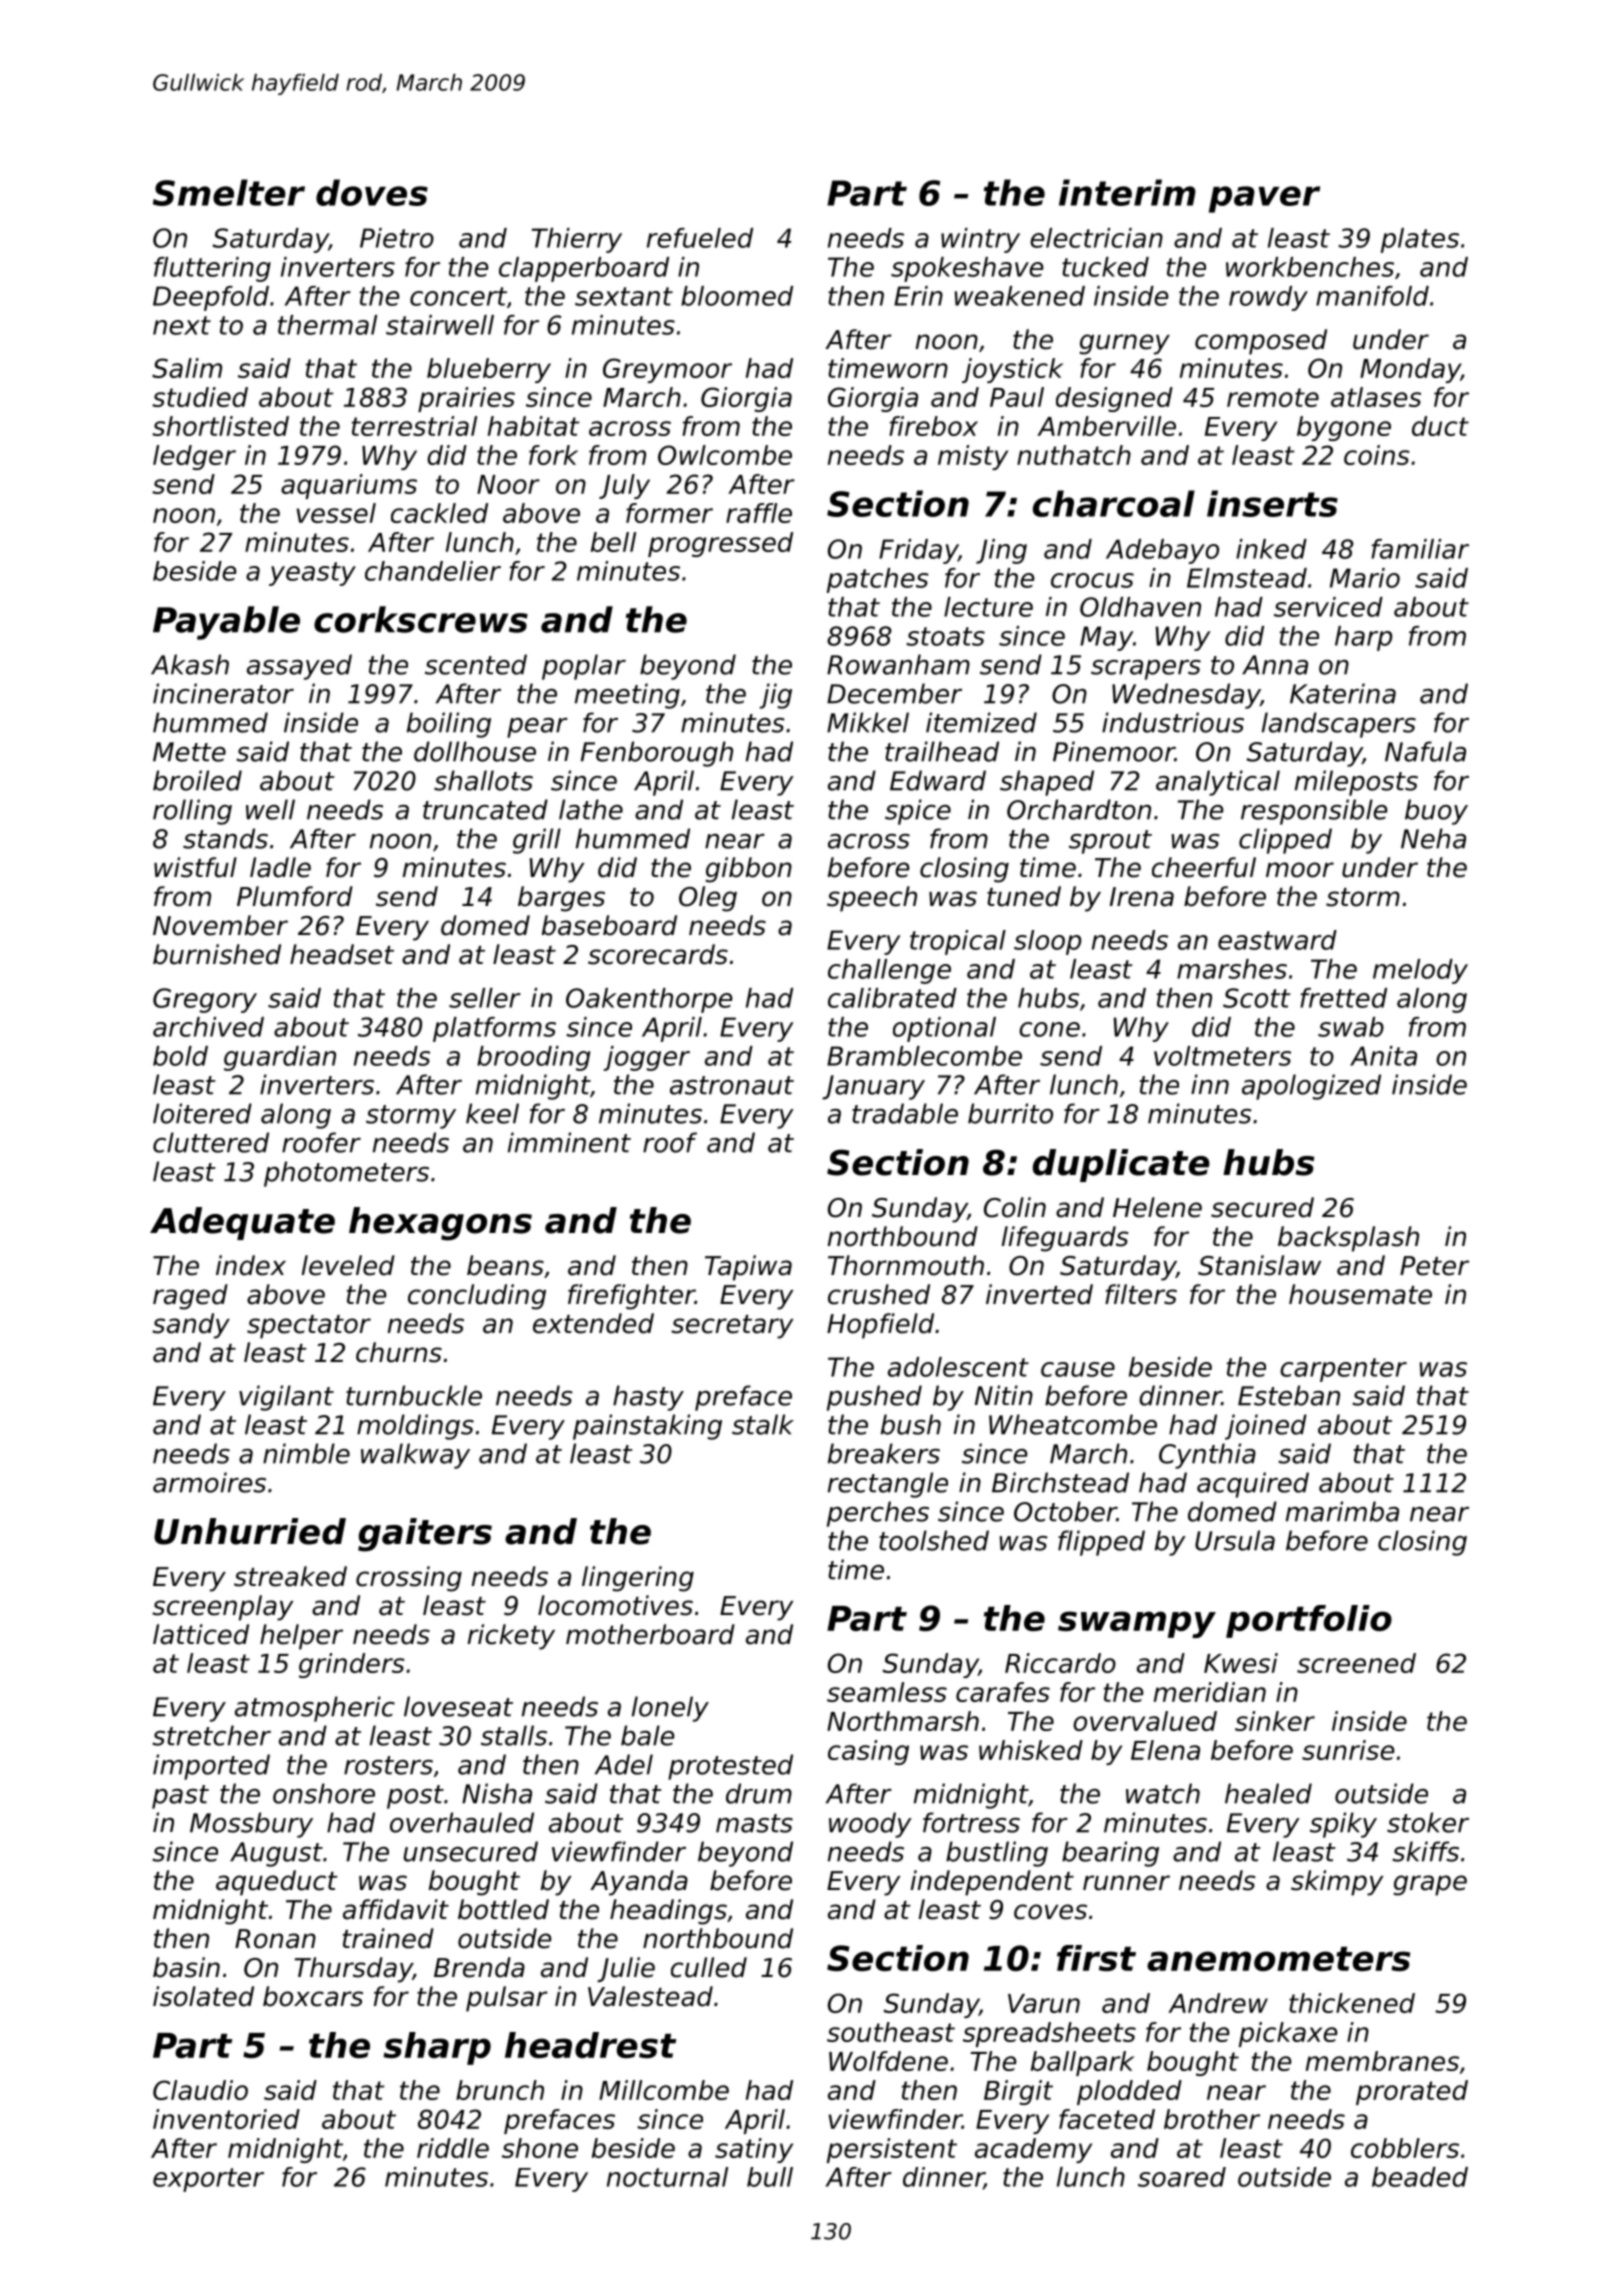 The image size is (1620, 2292). I want to click on doves, so click(372, 192).
